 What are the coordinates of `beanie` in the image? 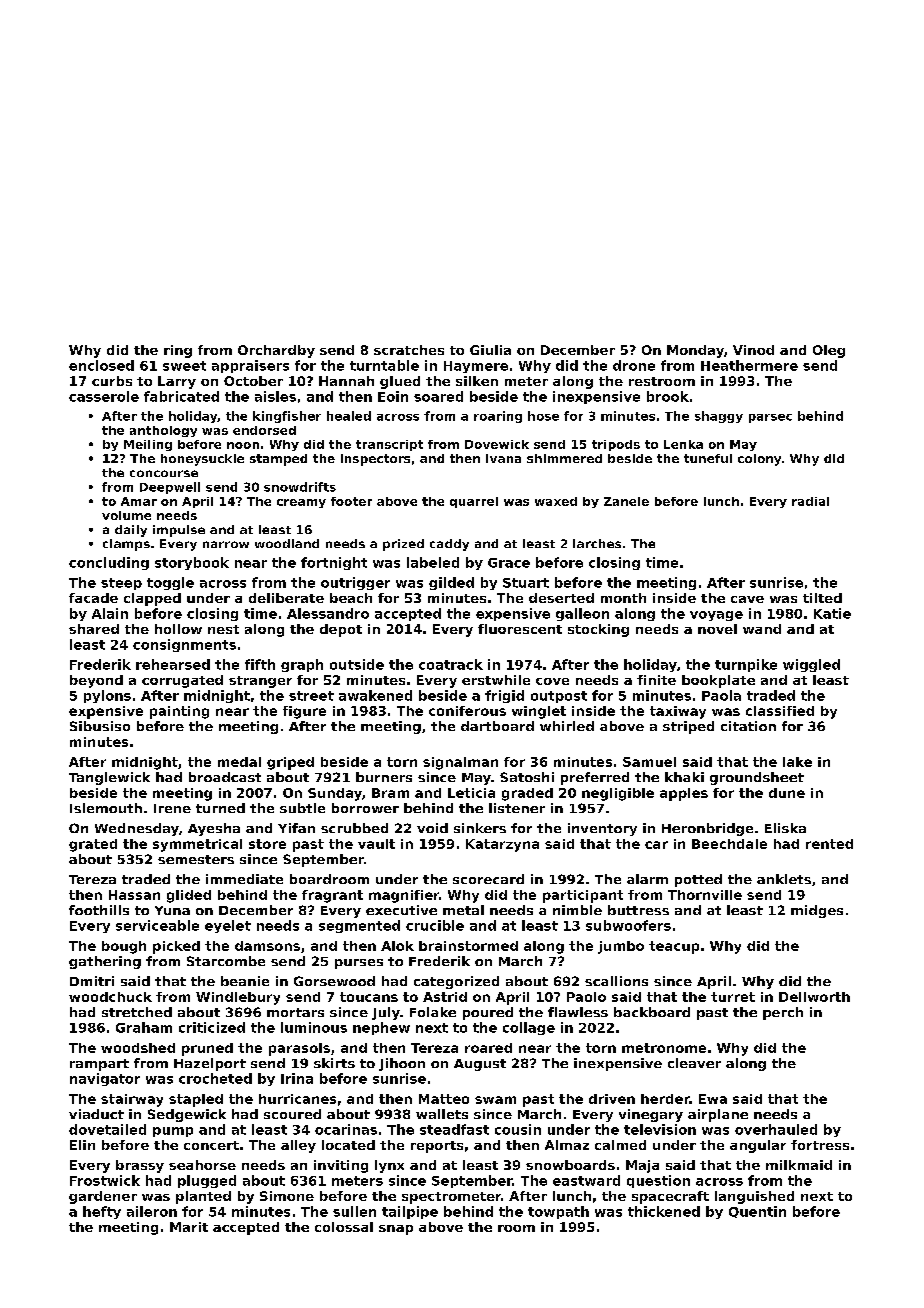 It's located at (245, 981).
